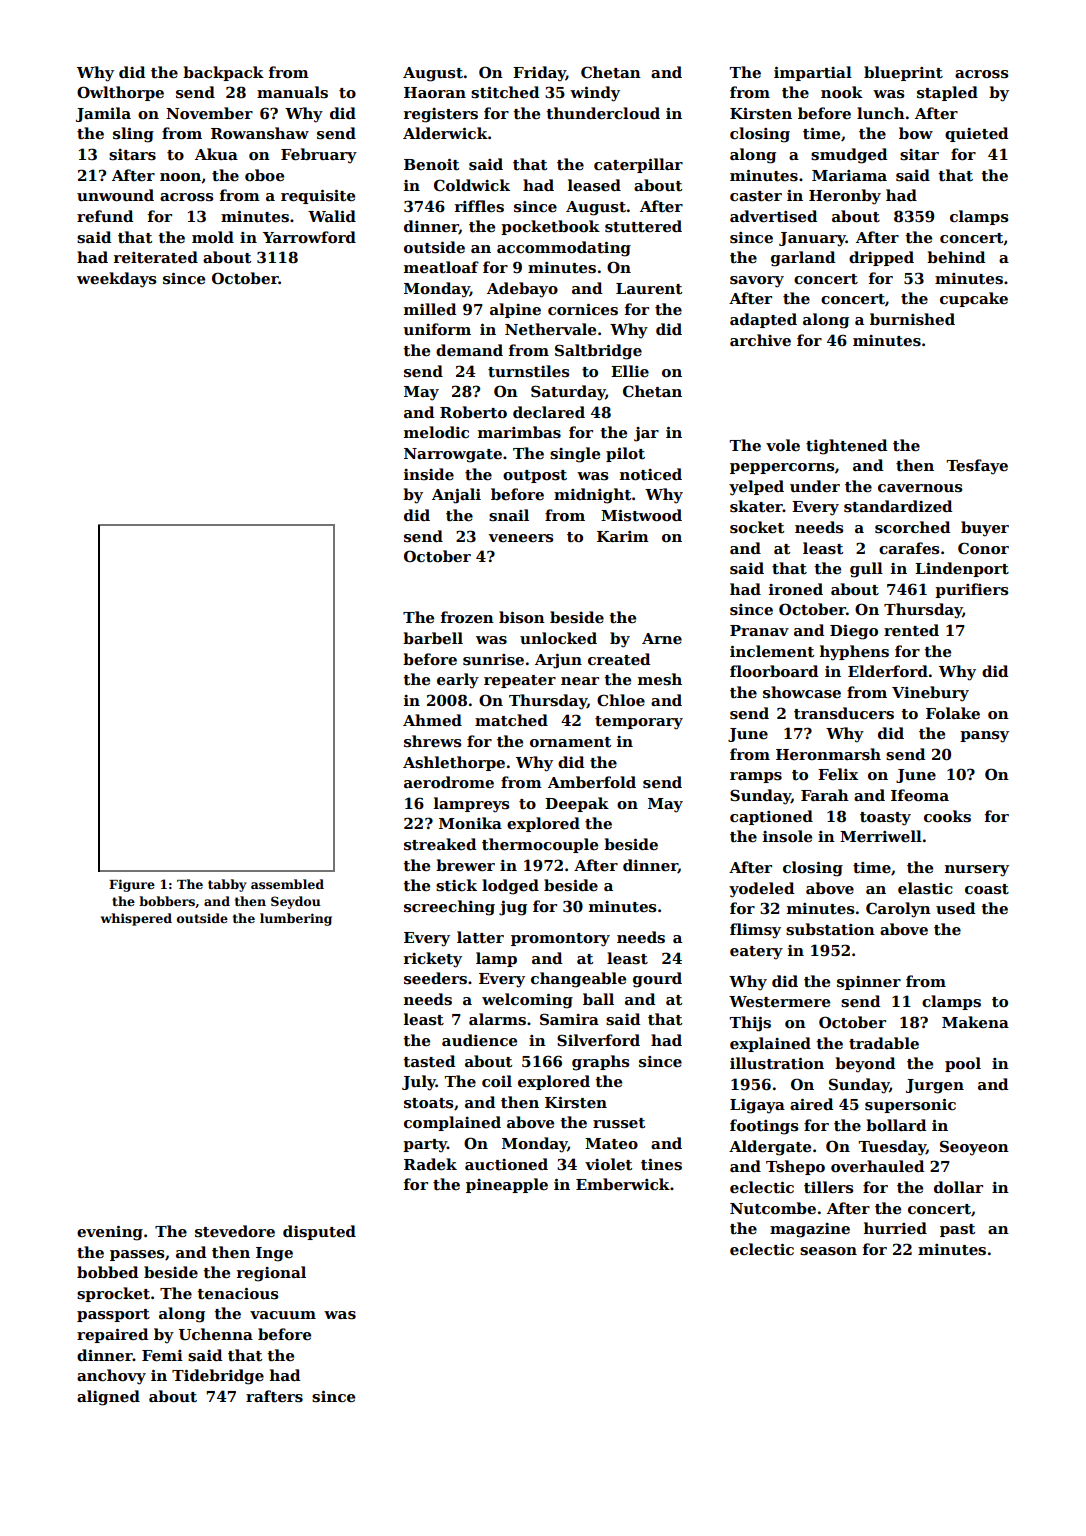 The image size is (1086, 1536). What do you see at coordinates (456, 496) in the document?
I see `Anjali` at bounding box center [456, 496].
